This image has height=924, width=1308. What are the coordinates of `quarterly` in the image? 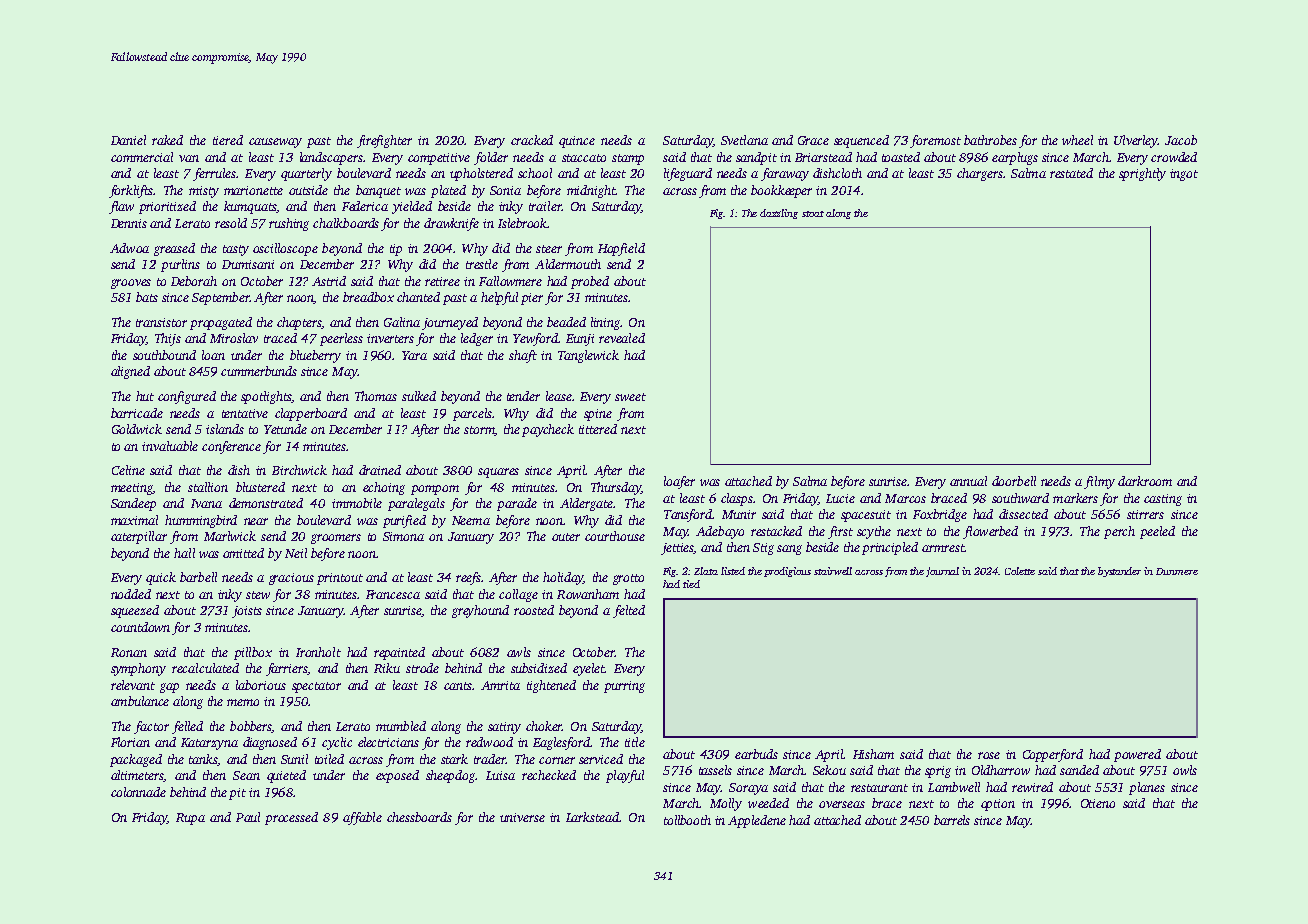 It's located at (306, 174).
